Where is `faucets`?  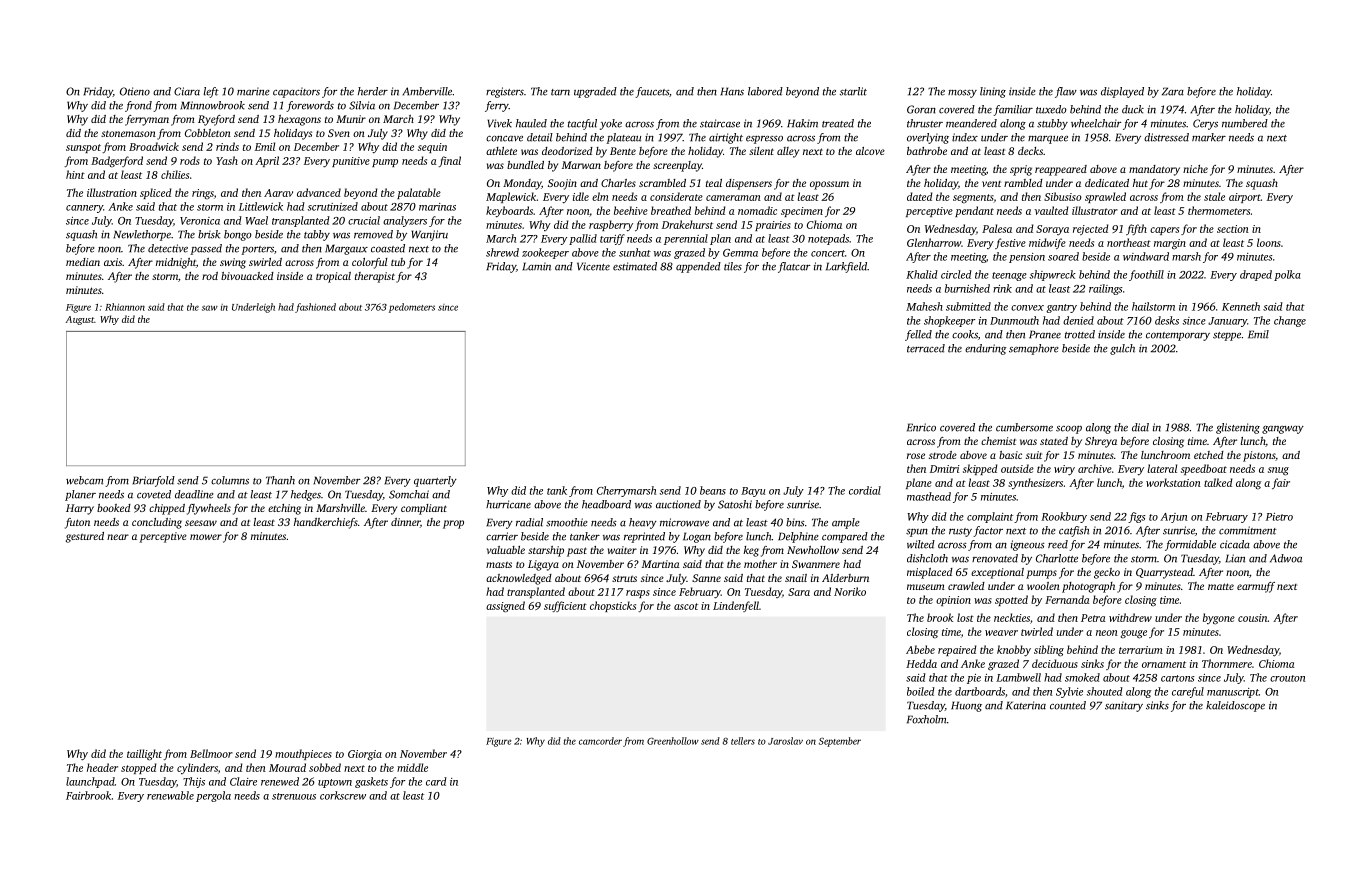 faucets is located at coordinates (652, 92).
